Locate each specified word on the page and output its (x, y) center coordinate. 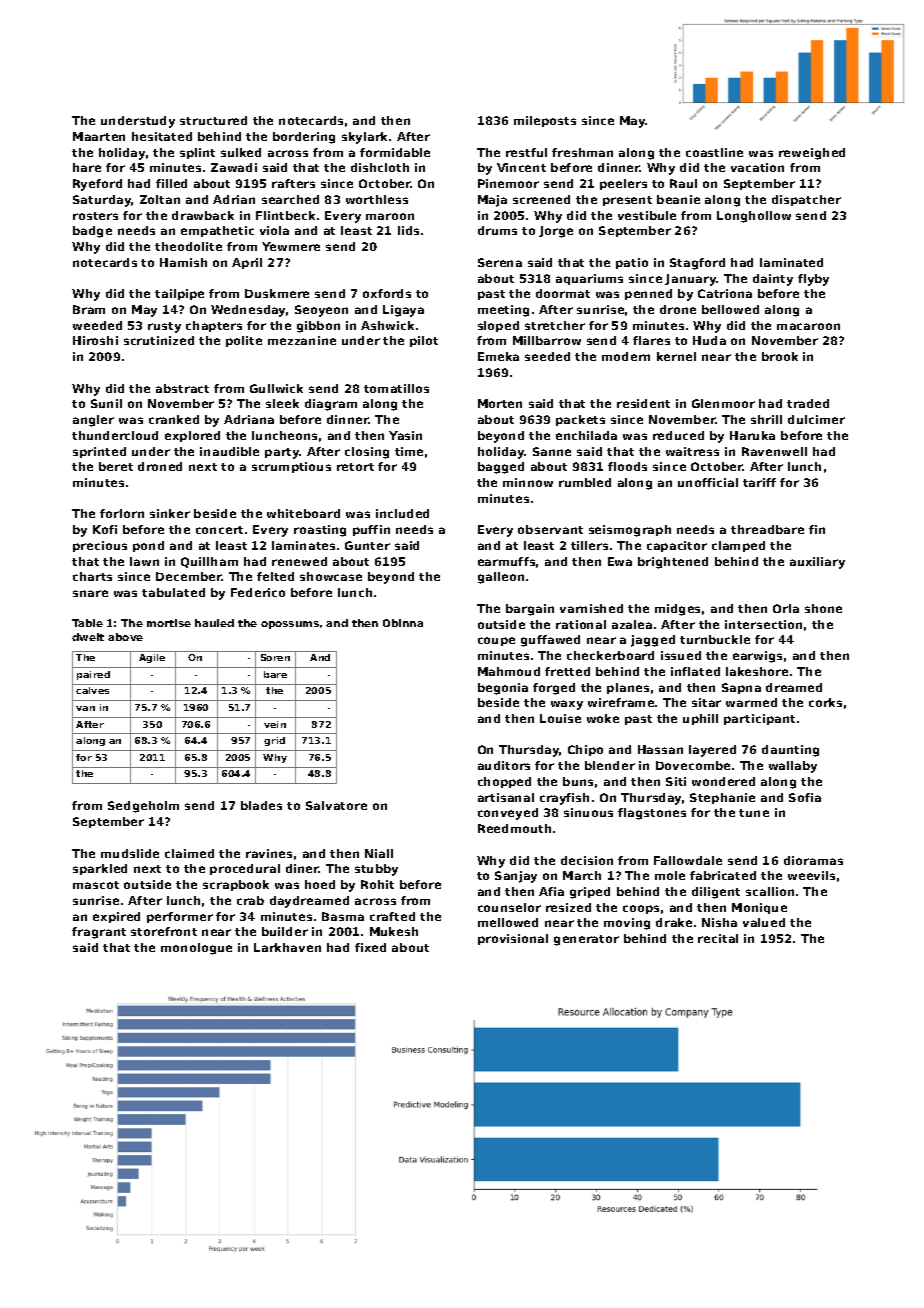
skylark (364, 138)
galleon (501, 578)
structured (213, 120)
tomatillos (396, 388)
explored (192, 436)
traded (808, 403)
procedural (245, 869)
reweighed (812, 154)
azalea (632, 624)
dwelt (88, 637)
